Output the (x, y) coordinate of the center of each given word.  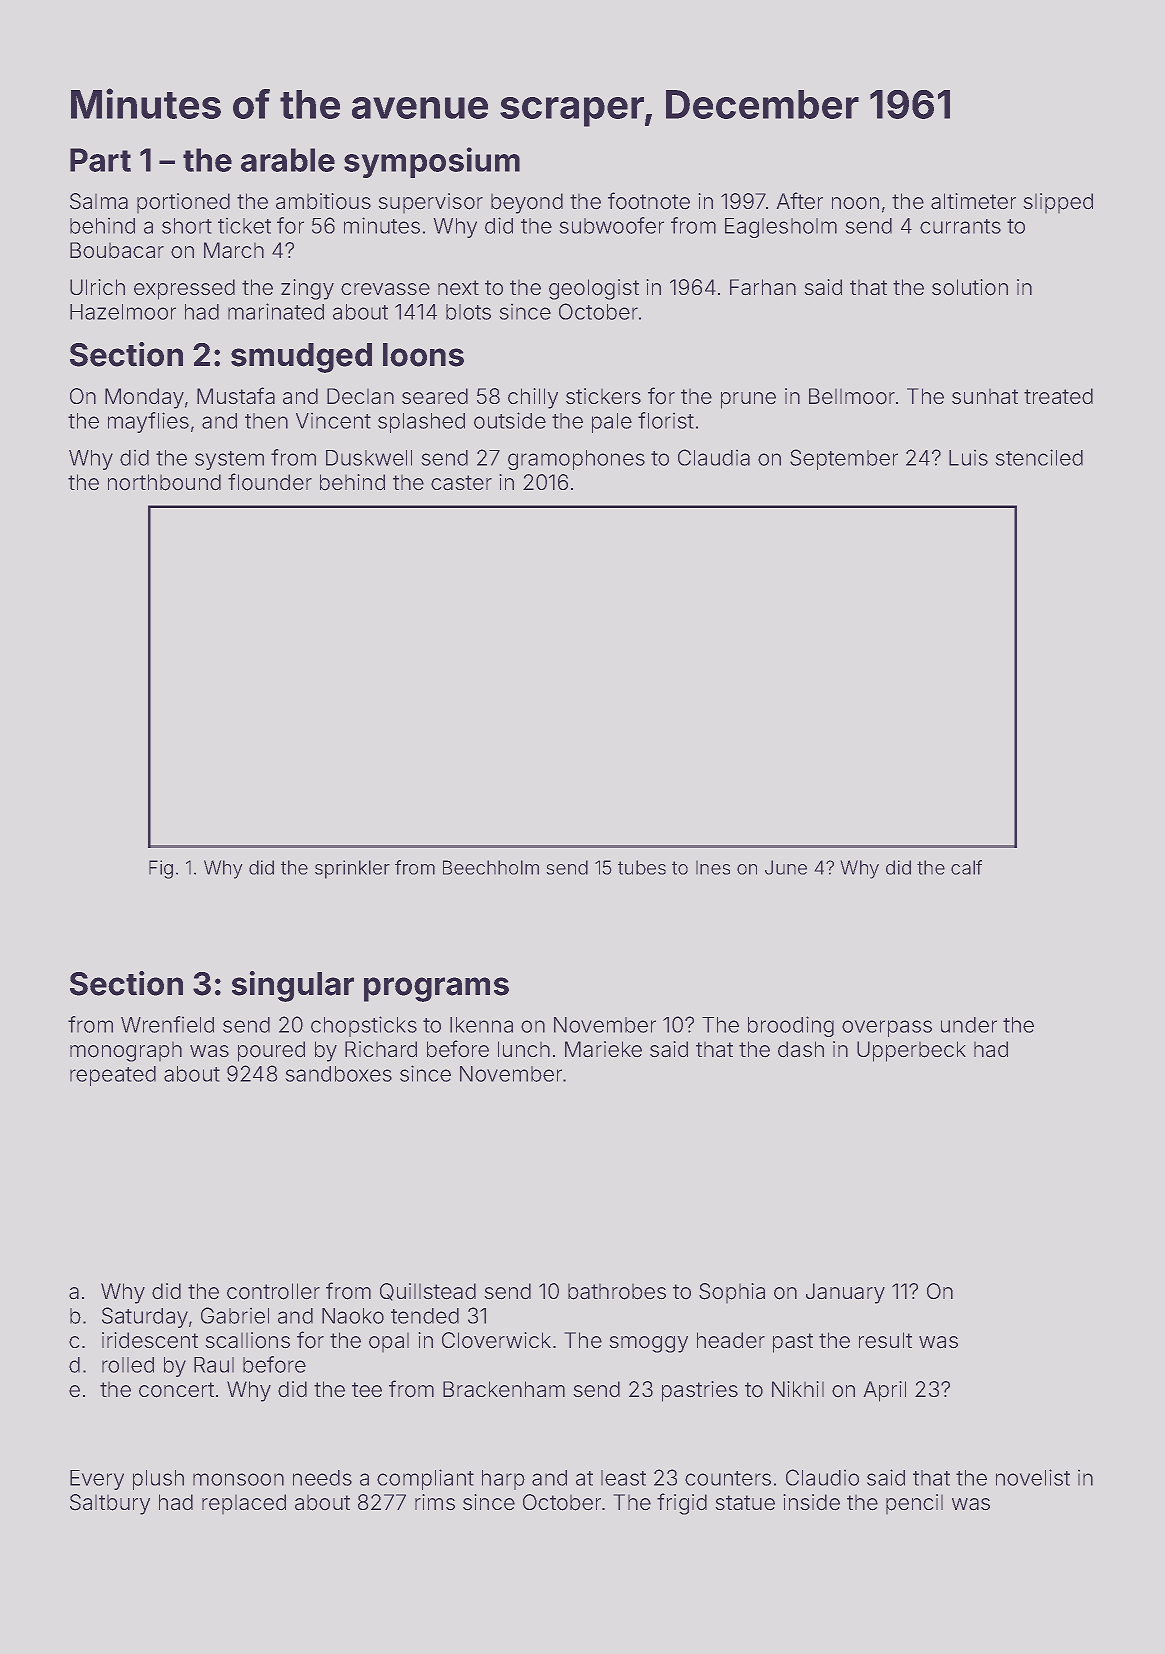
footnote (649, 201)
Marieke (603, 1049)
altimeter (973, 201)
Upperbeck (911, 1051)
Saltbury (110, 1504)
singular (293, 986)
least (623, 1478)
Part (100, 160)
